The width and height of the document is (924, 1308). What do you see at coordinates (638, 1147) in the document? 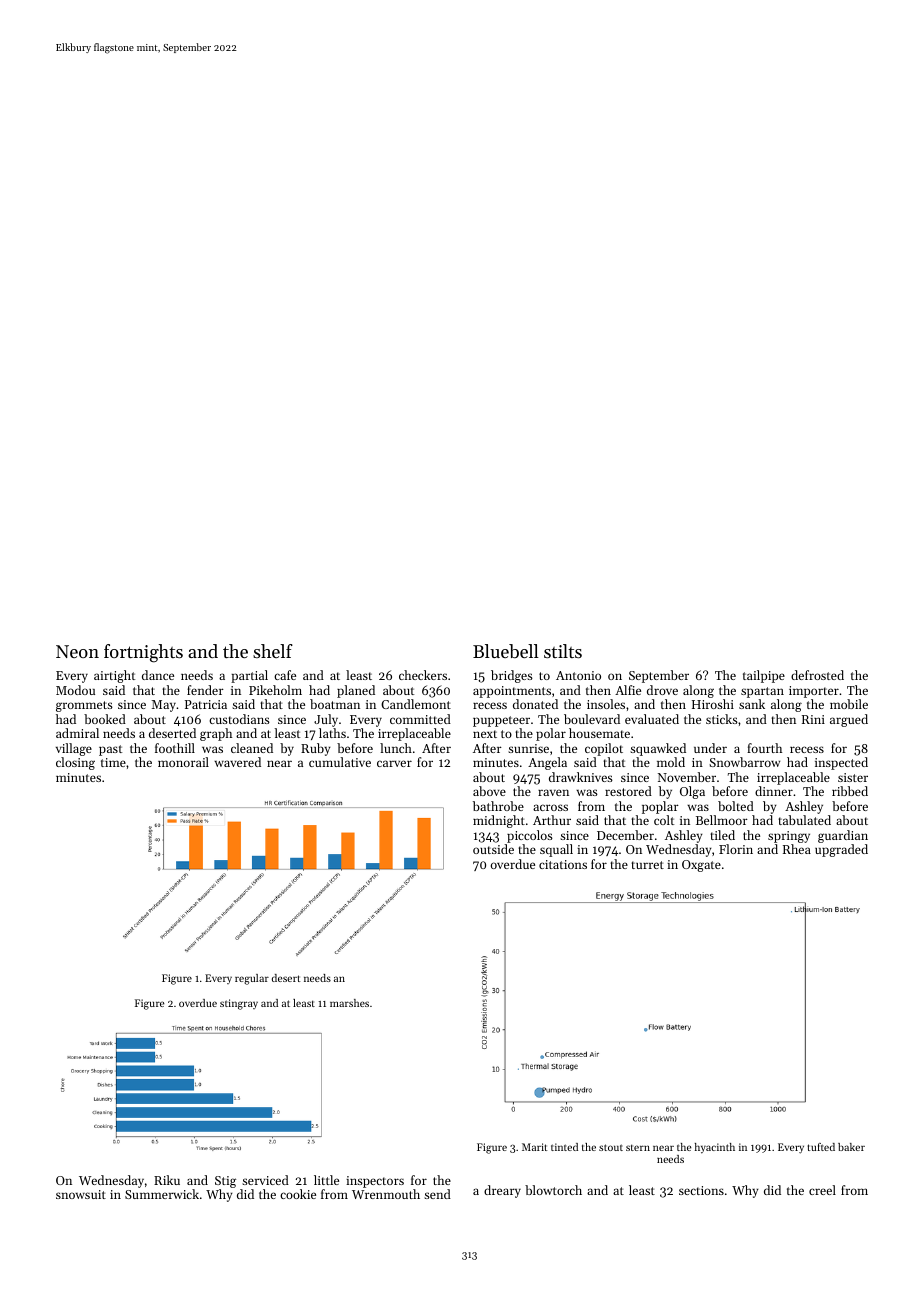
I see `stern` at bounding box center [638, 1147].
